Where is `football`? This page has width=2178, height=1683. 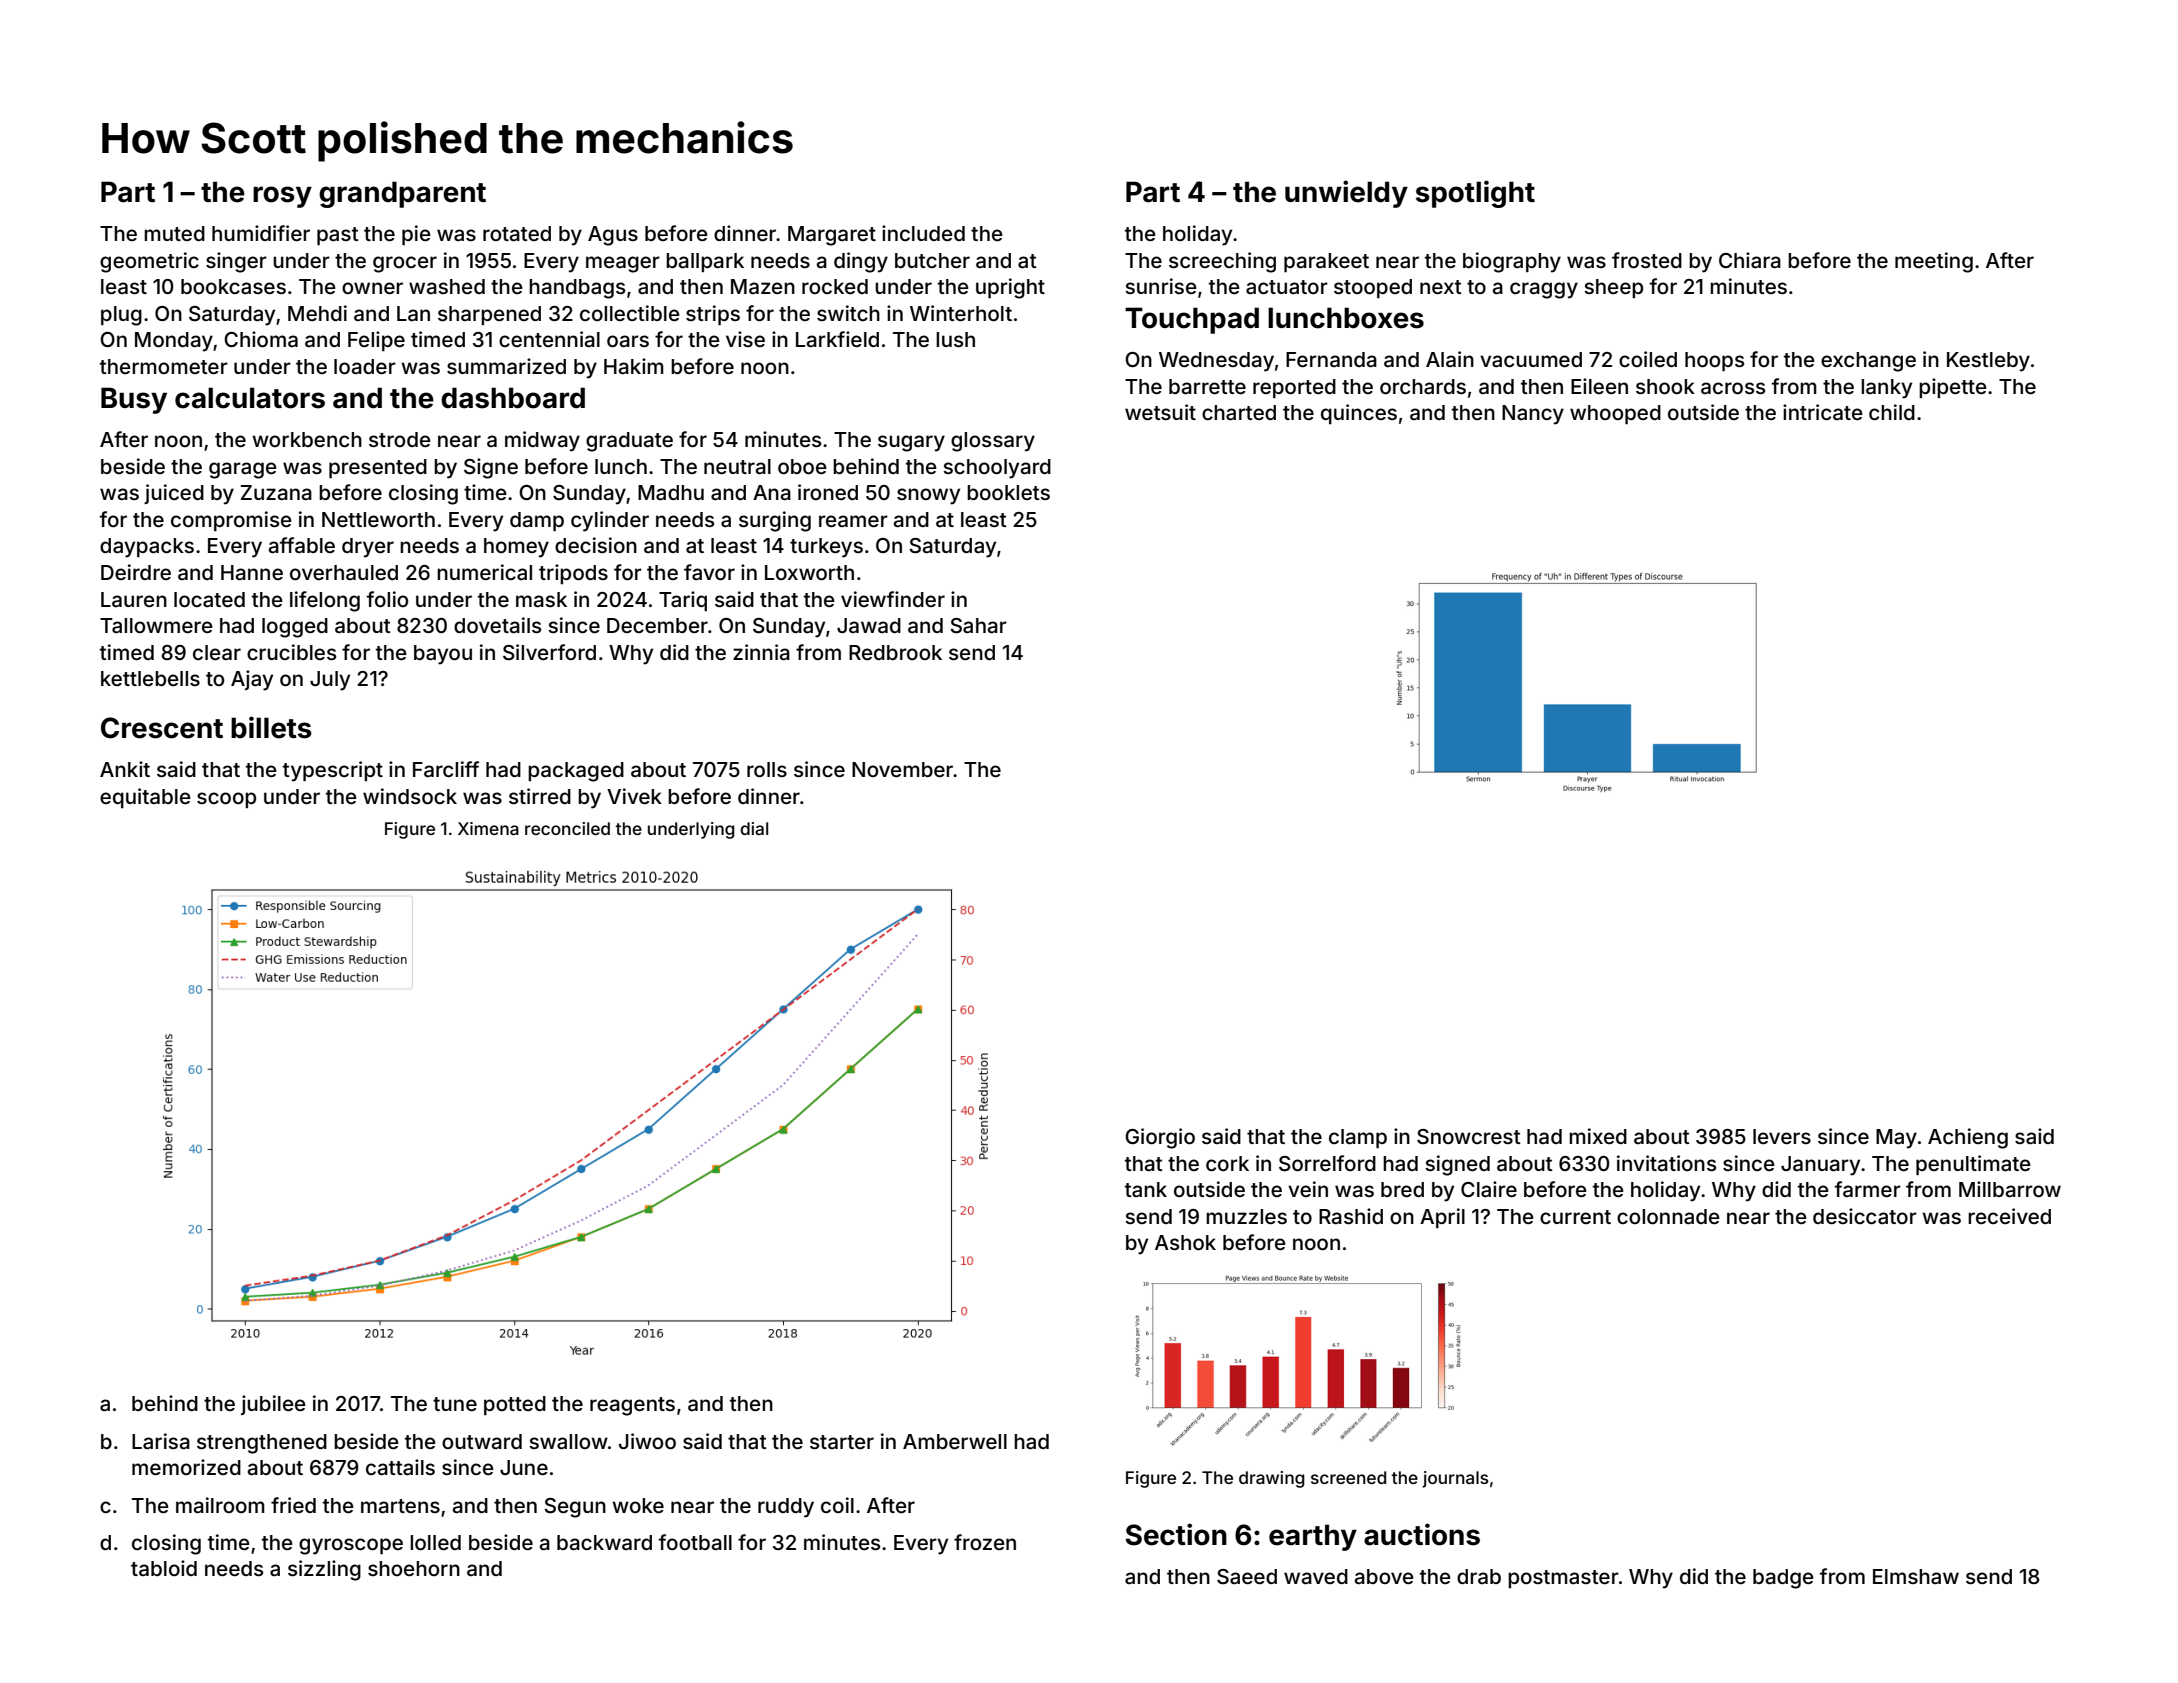 football is located at coordinates (695, 1542).
